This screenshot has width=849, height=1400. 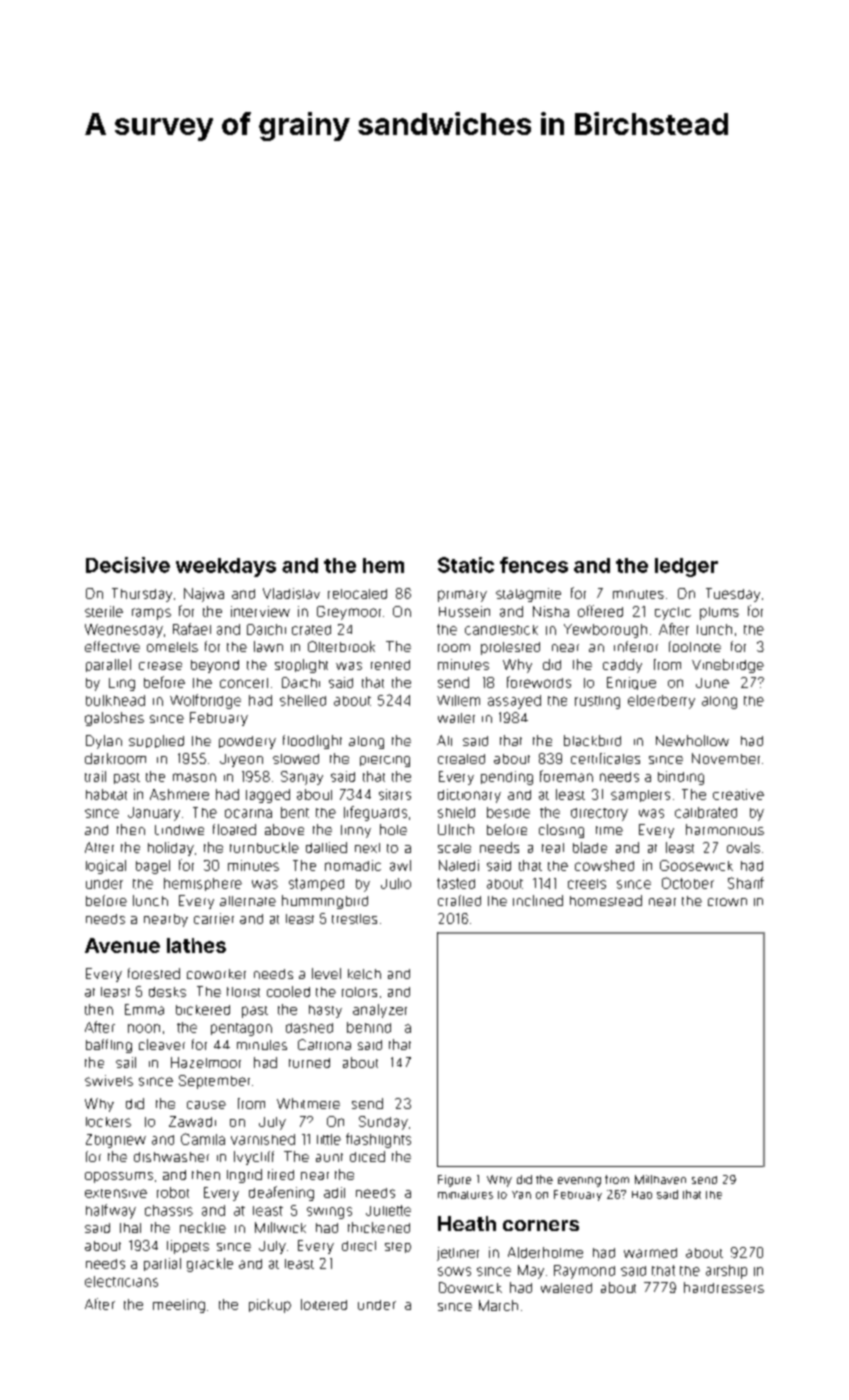 What do you see at coordinates (467, 1223) in the screenshot?
I see `Heath` at bounding box center [467, 1223].
